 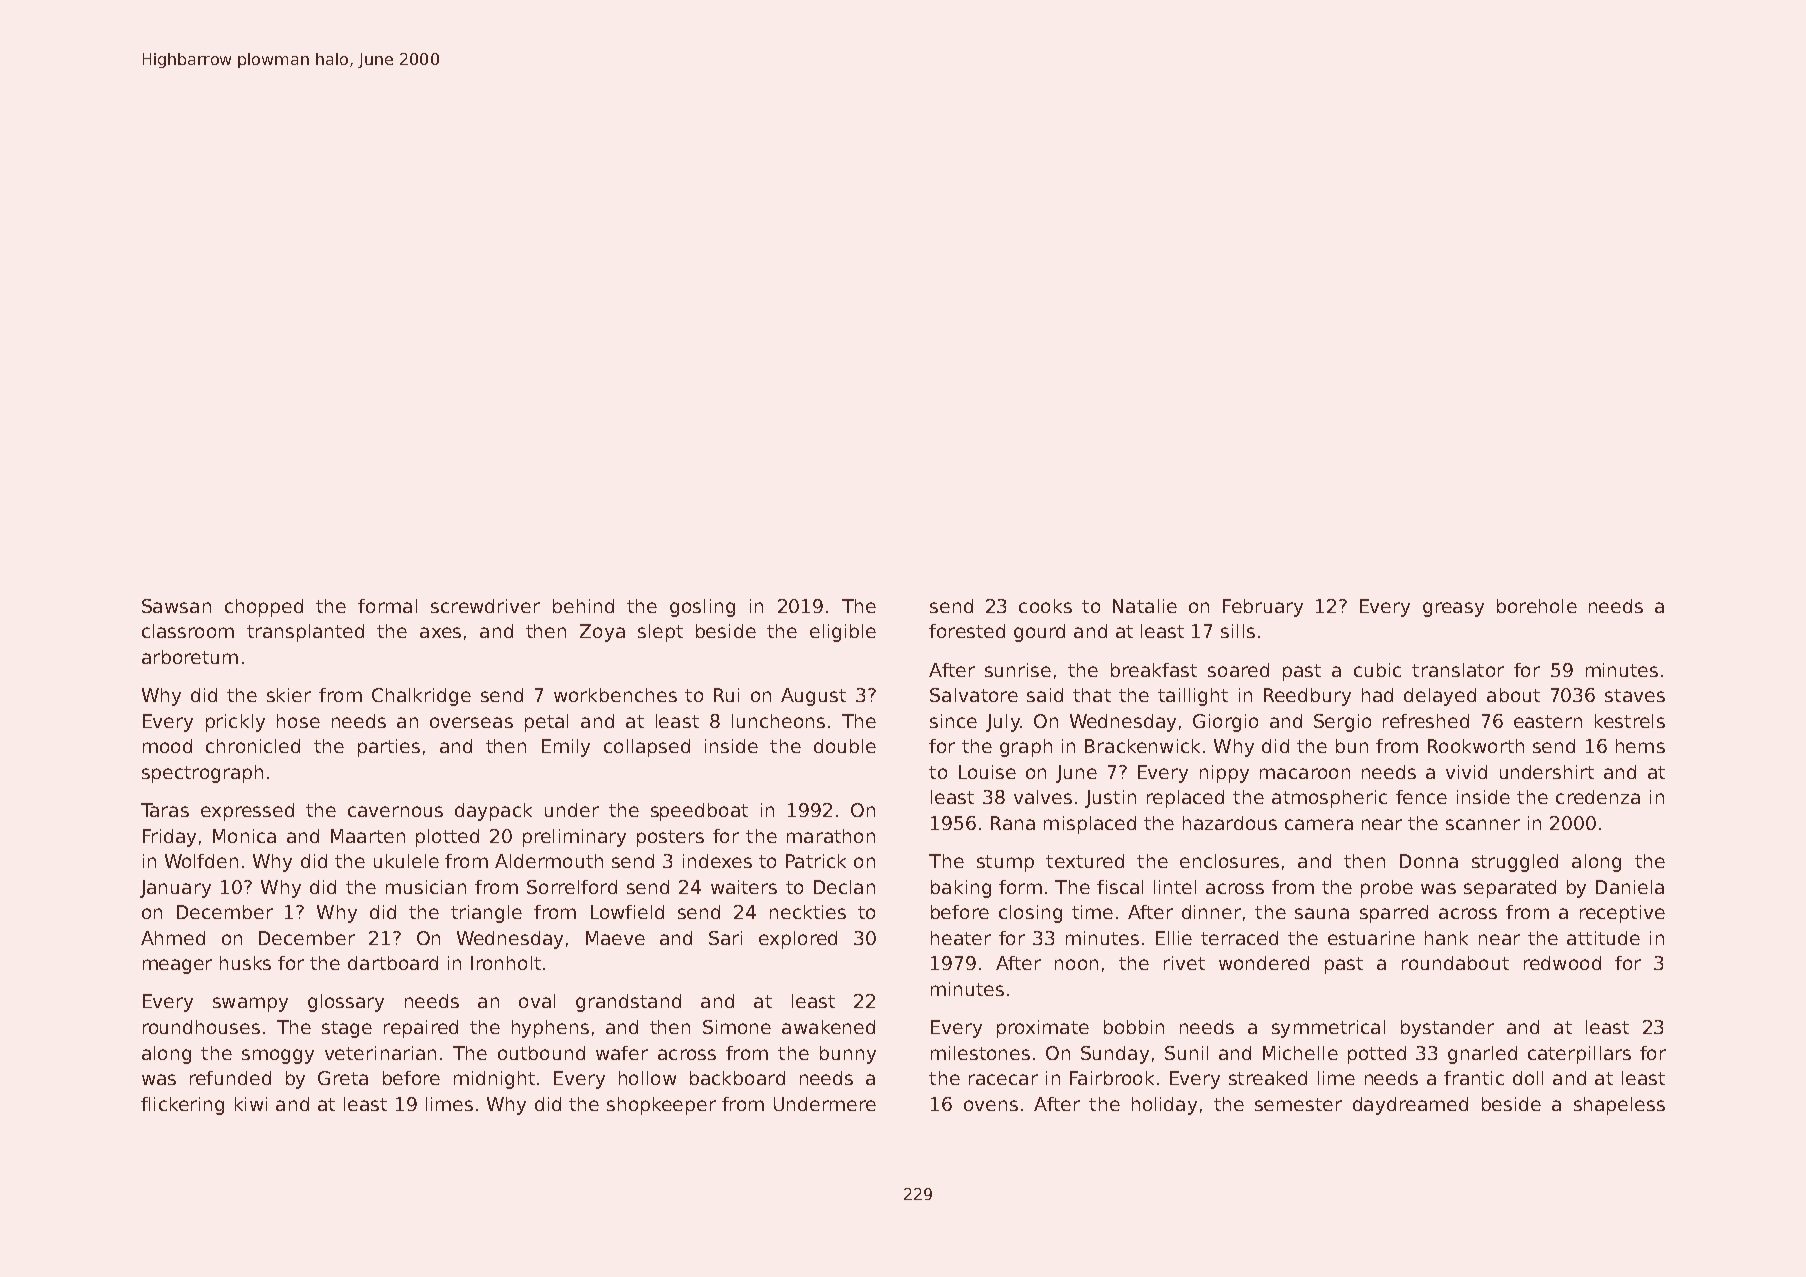 What do you see at coordinates (1387, 889) in the document?
I see `probe` at bounding box center [1387, 889].
